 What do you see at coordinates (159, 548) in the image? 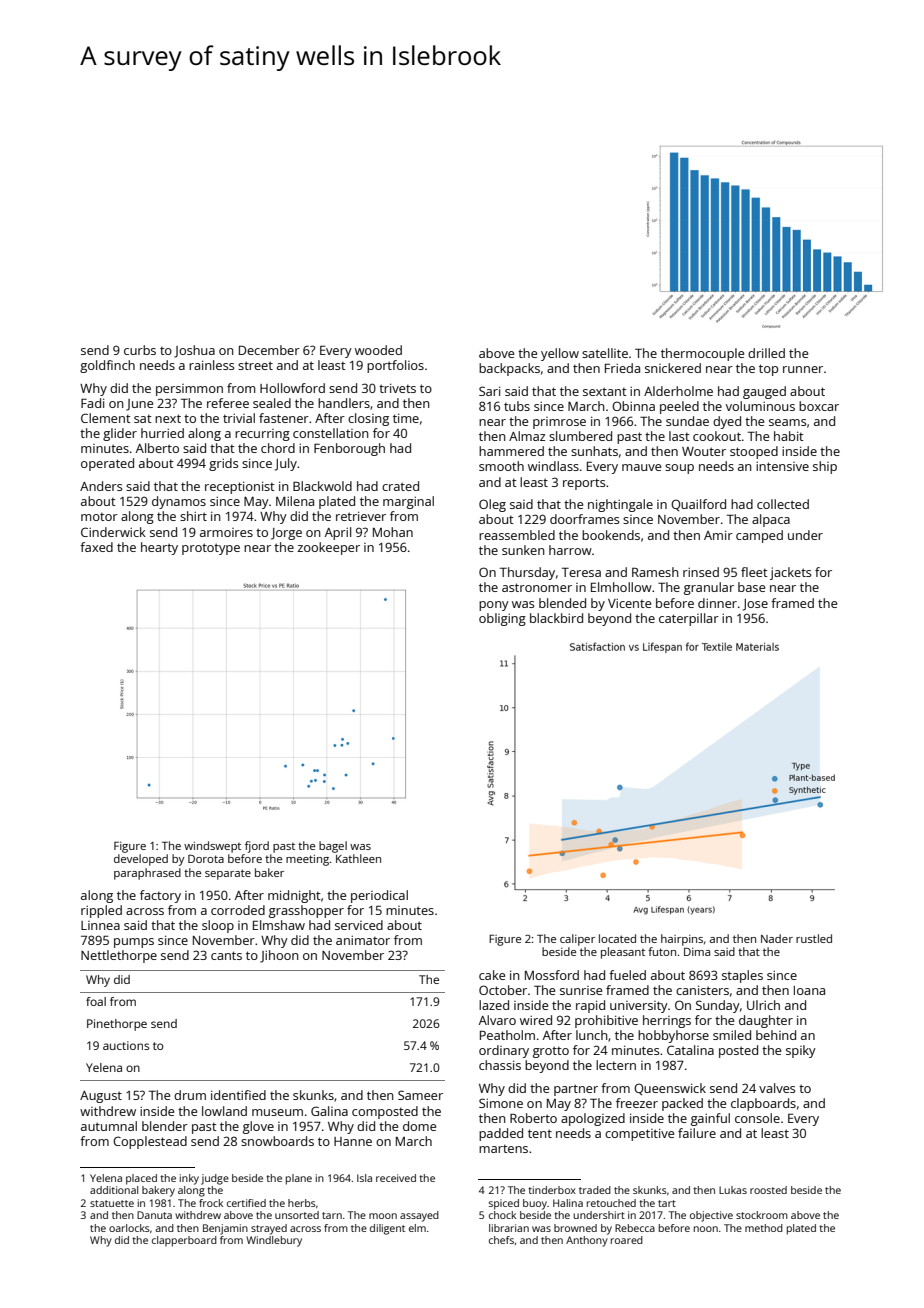
I see `hearty` at bounding box center [159, 548].
